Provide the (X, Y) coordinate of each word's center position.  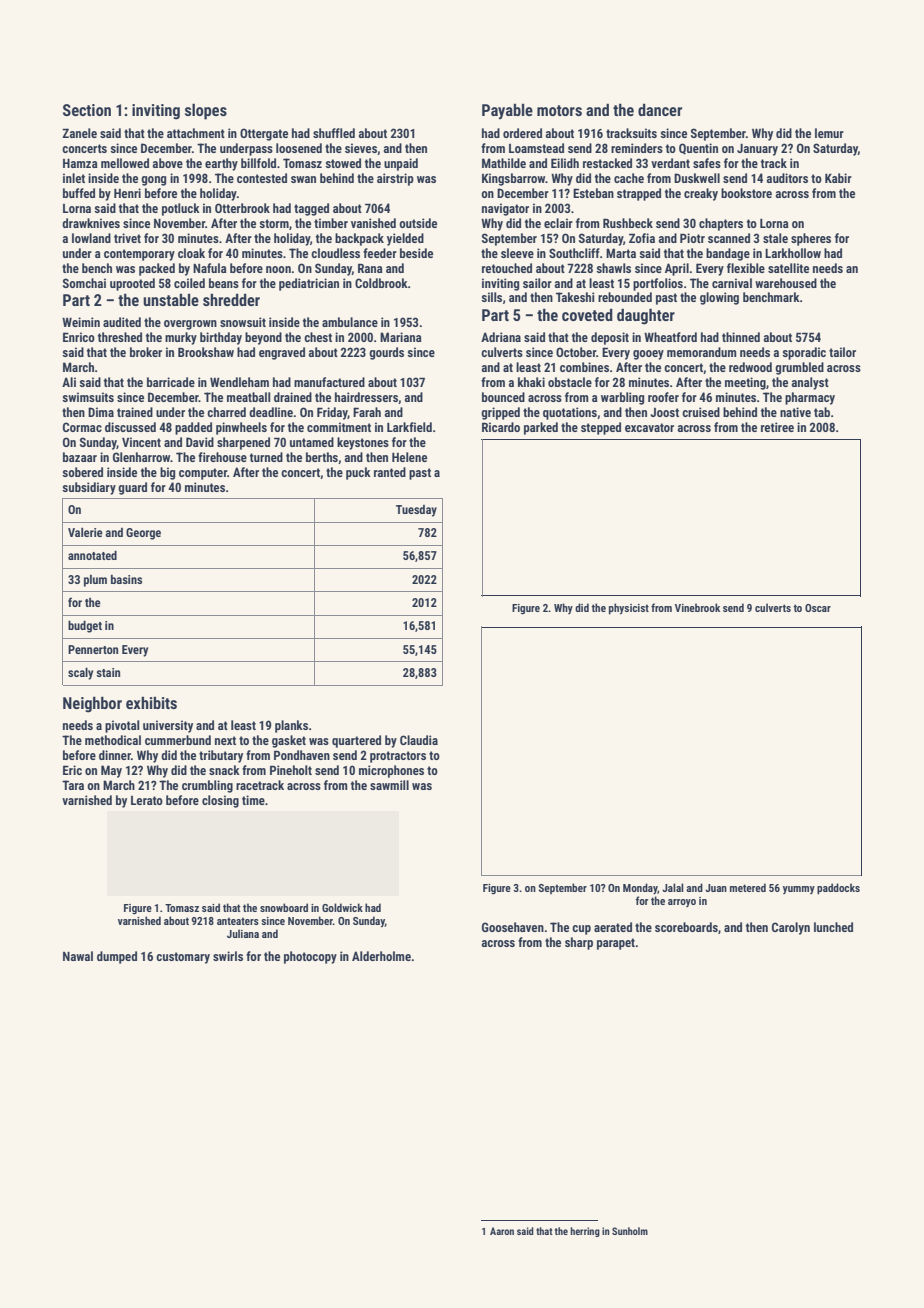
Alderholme (381, 956)
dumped (117, 957)
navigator (505, 209)
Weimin (81, 322)
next (225, 740)
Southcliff (574, 253)
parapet (616, 944)
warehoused (786, 283)
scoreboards (686, 927)
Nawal (78, 956)
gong (153, 181)
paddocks (838, 889)
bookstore (746, 193)
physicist (629, 609)
